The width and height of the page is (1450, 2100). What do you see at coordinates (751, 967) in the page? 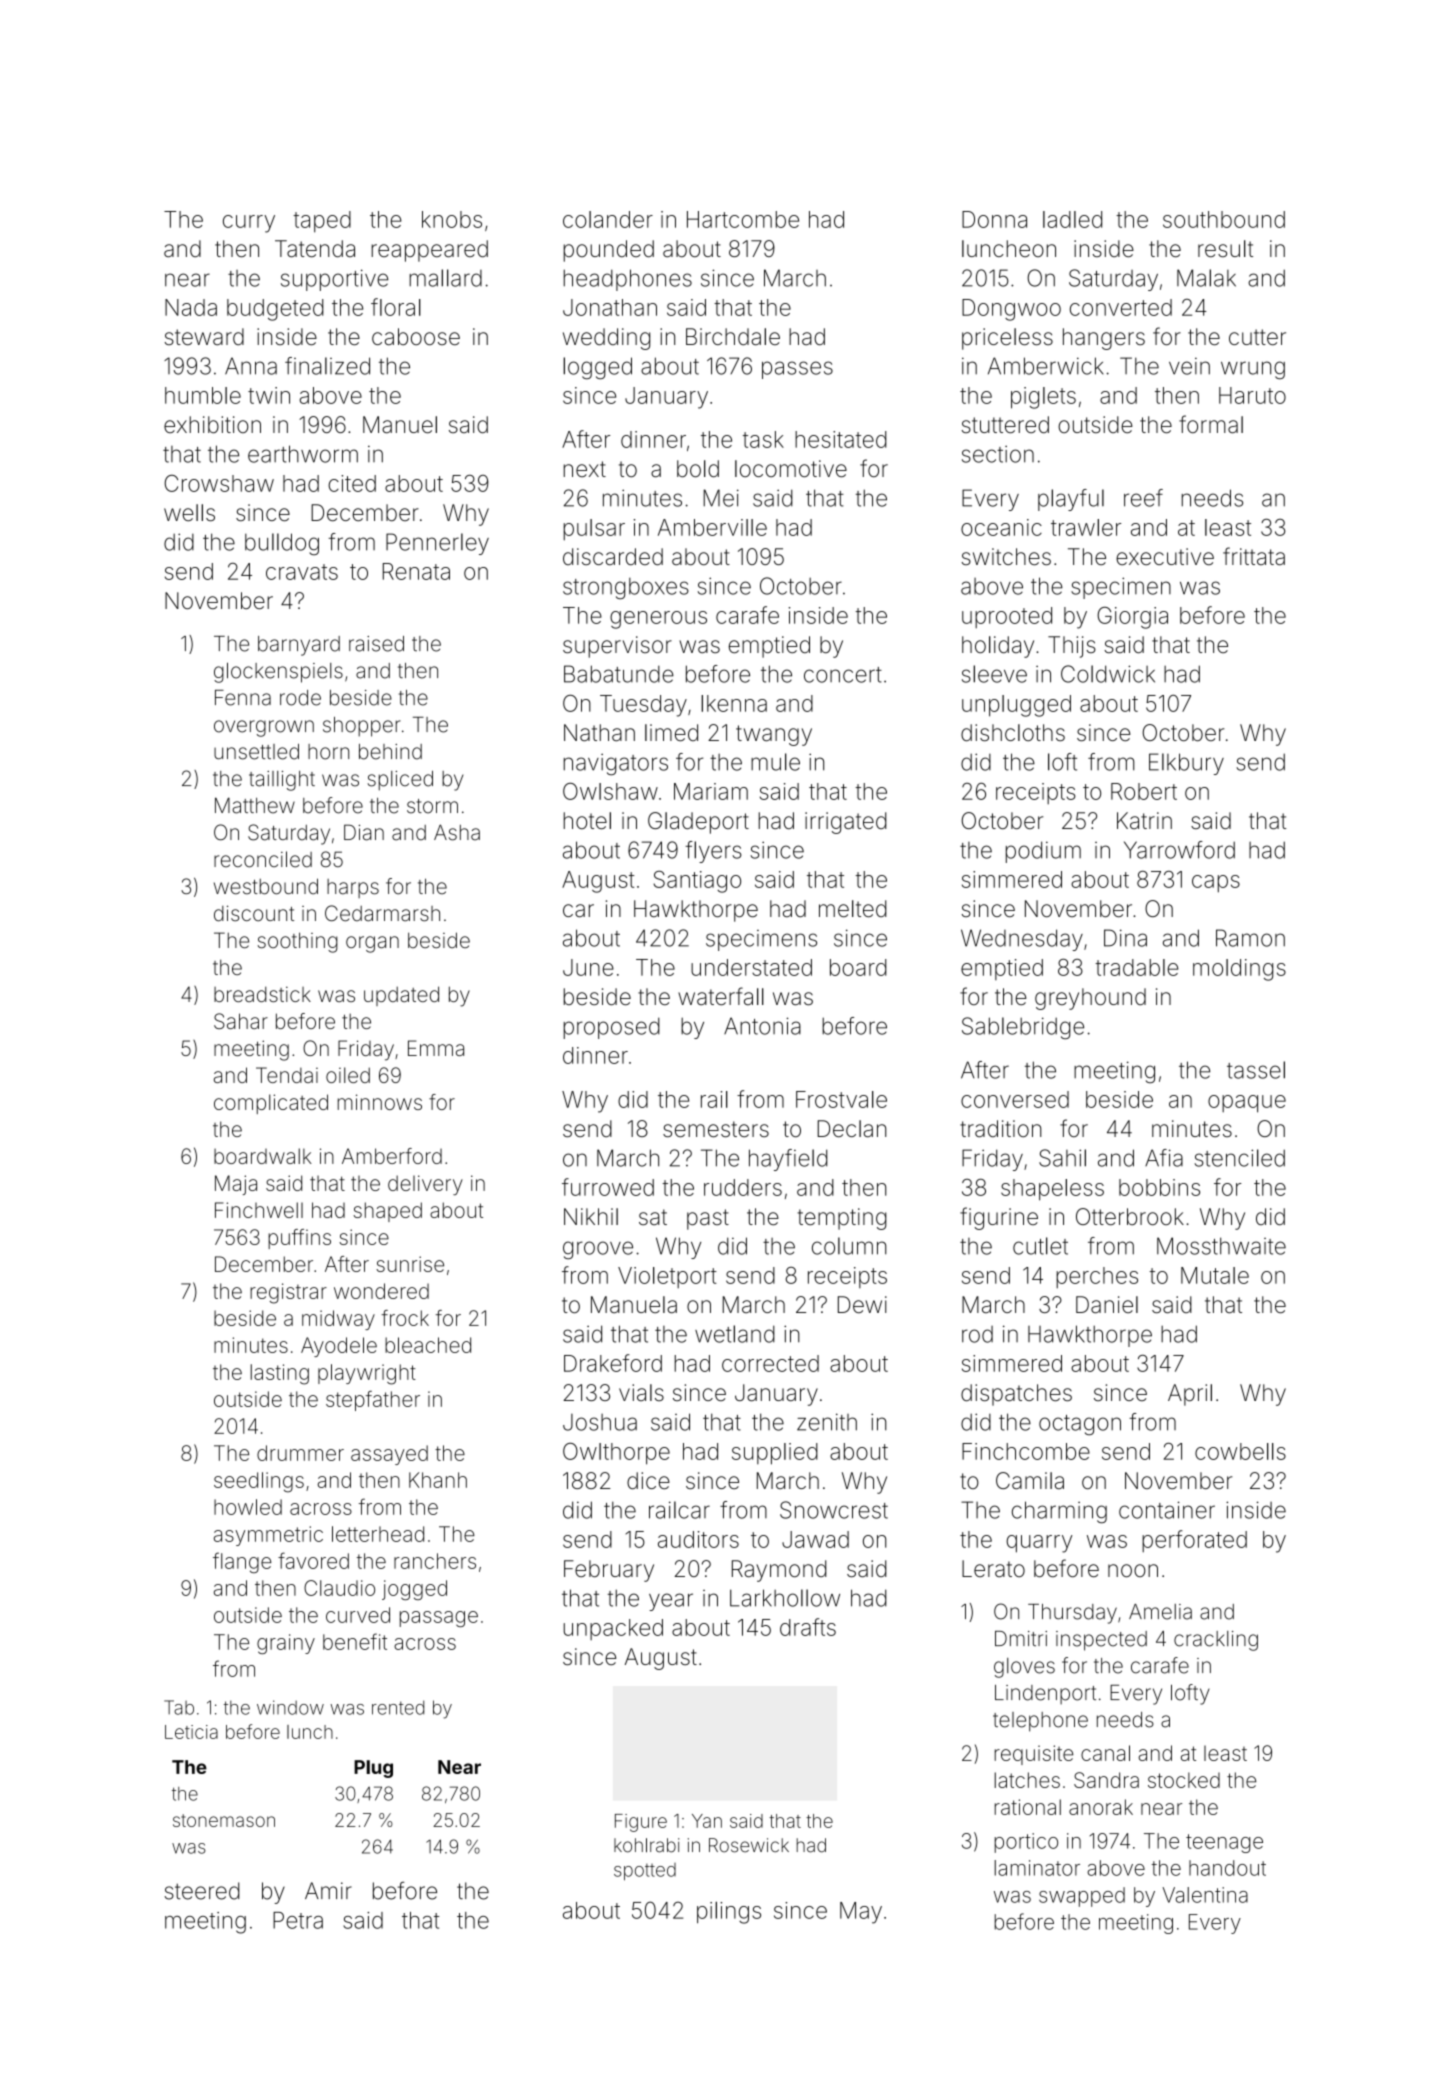
I see `understated` at bounding box center [751, 967].
